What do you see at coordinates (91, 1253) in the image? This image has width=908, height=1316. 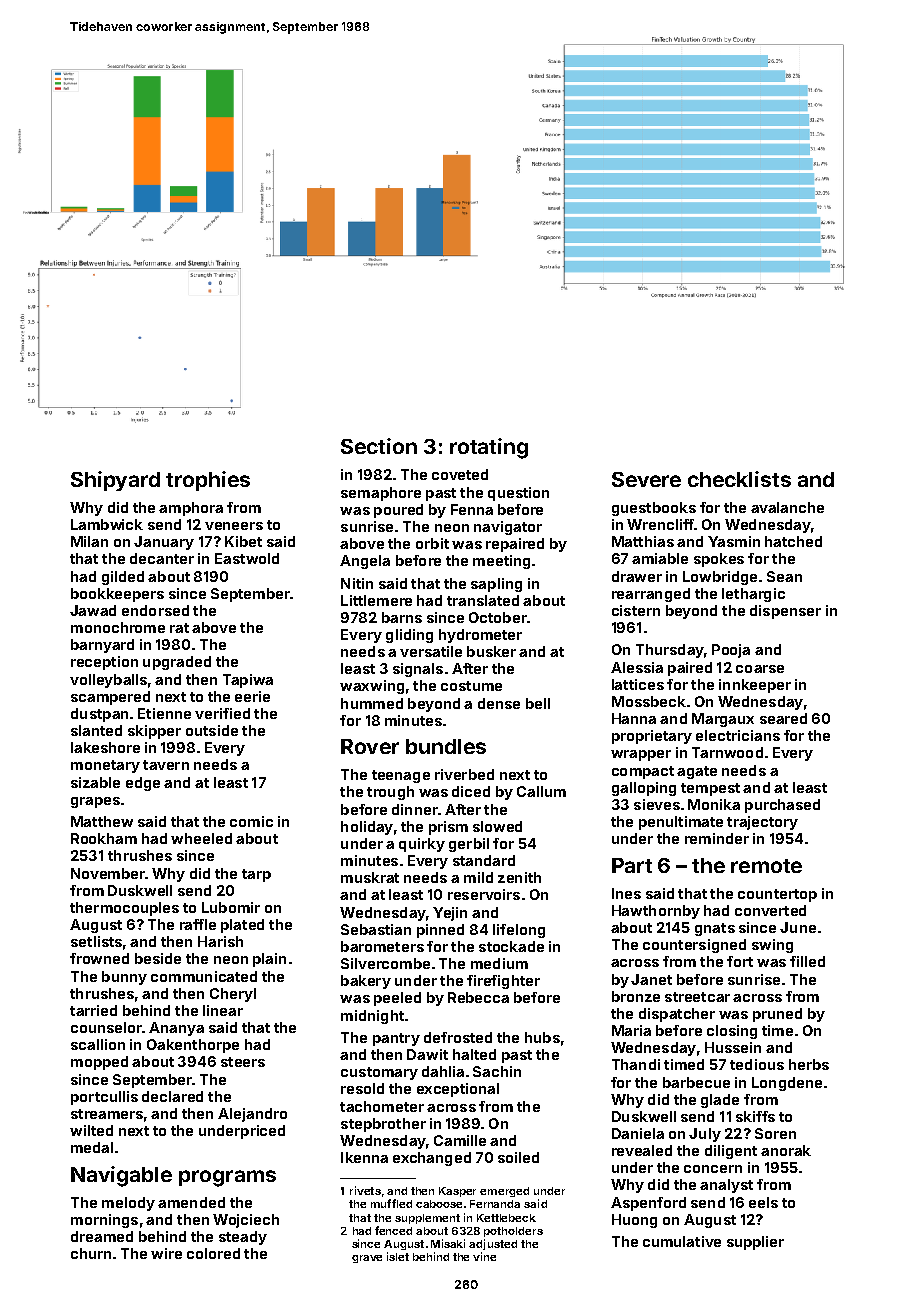 I see `churn` at bounding box center [91, 1253].
